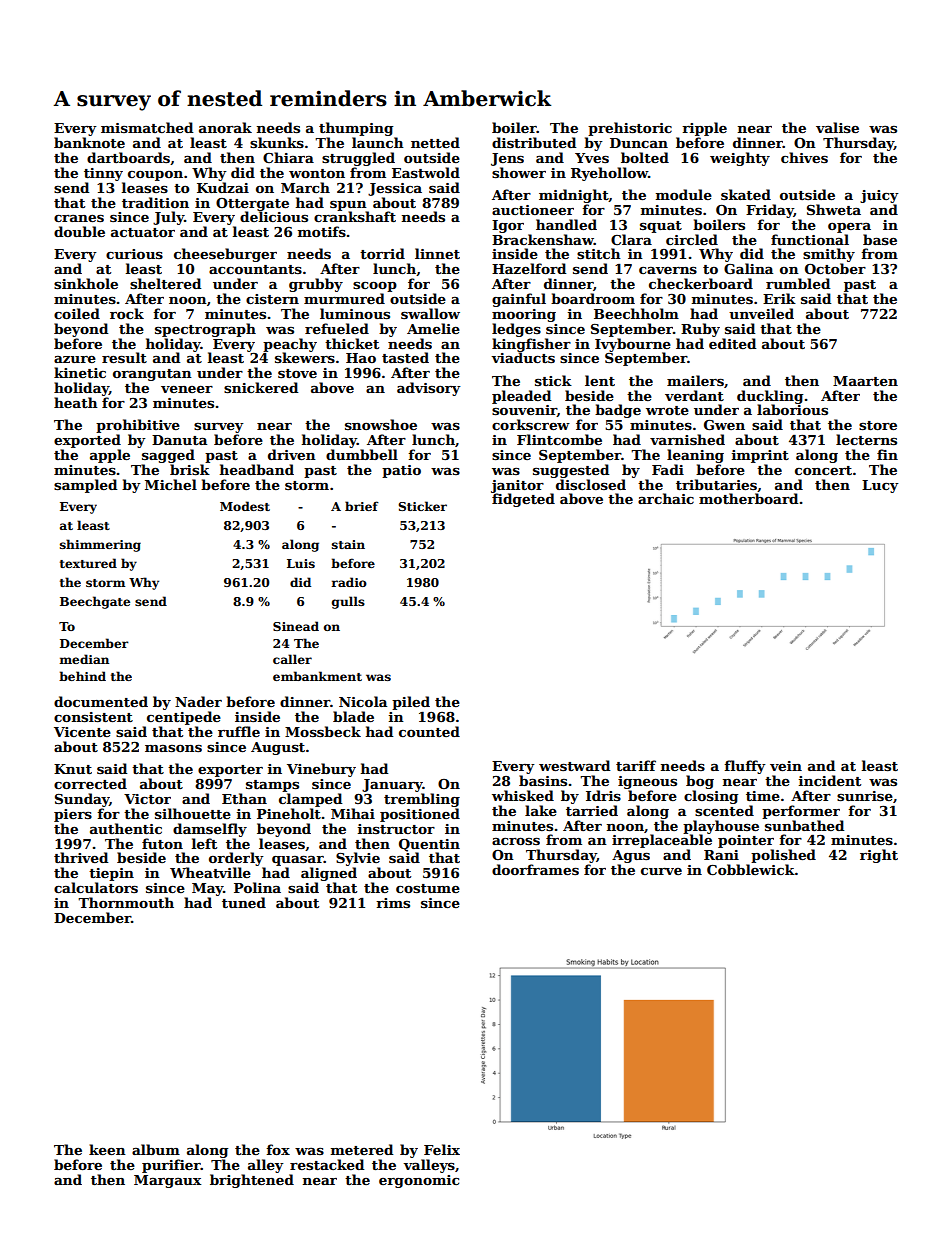 The width and height of the image is (952, 1233). I want to click on restacked, so click(327, 1164).
